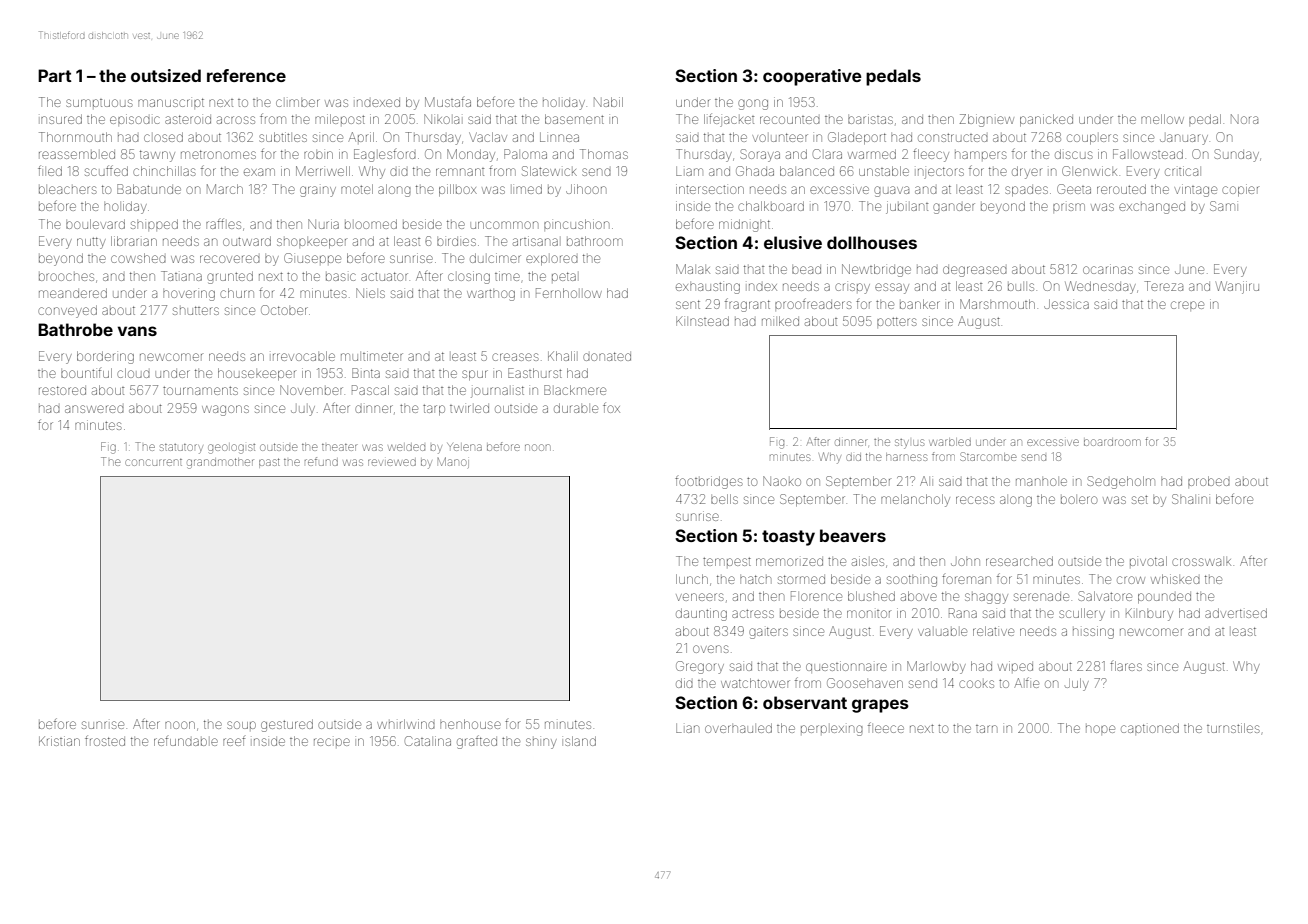 The image size is (1308, 924). What do you see at coordinates (853, 535) in the page?
I see `beavers` at bounding box center [853, 535].
